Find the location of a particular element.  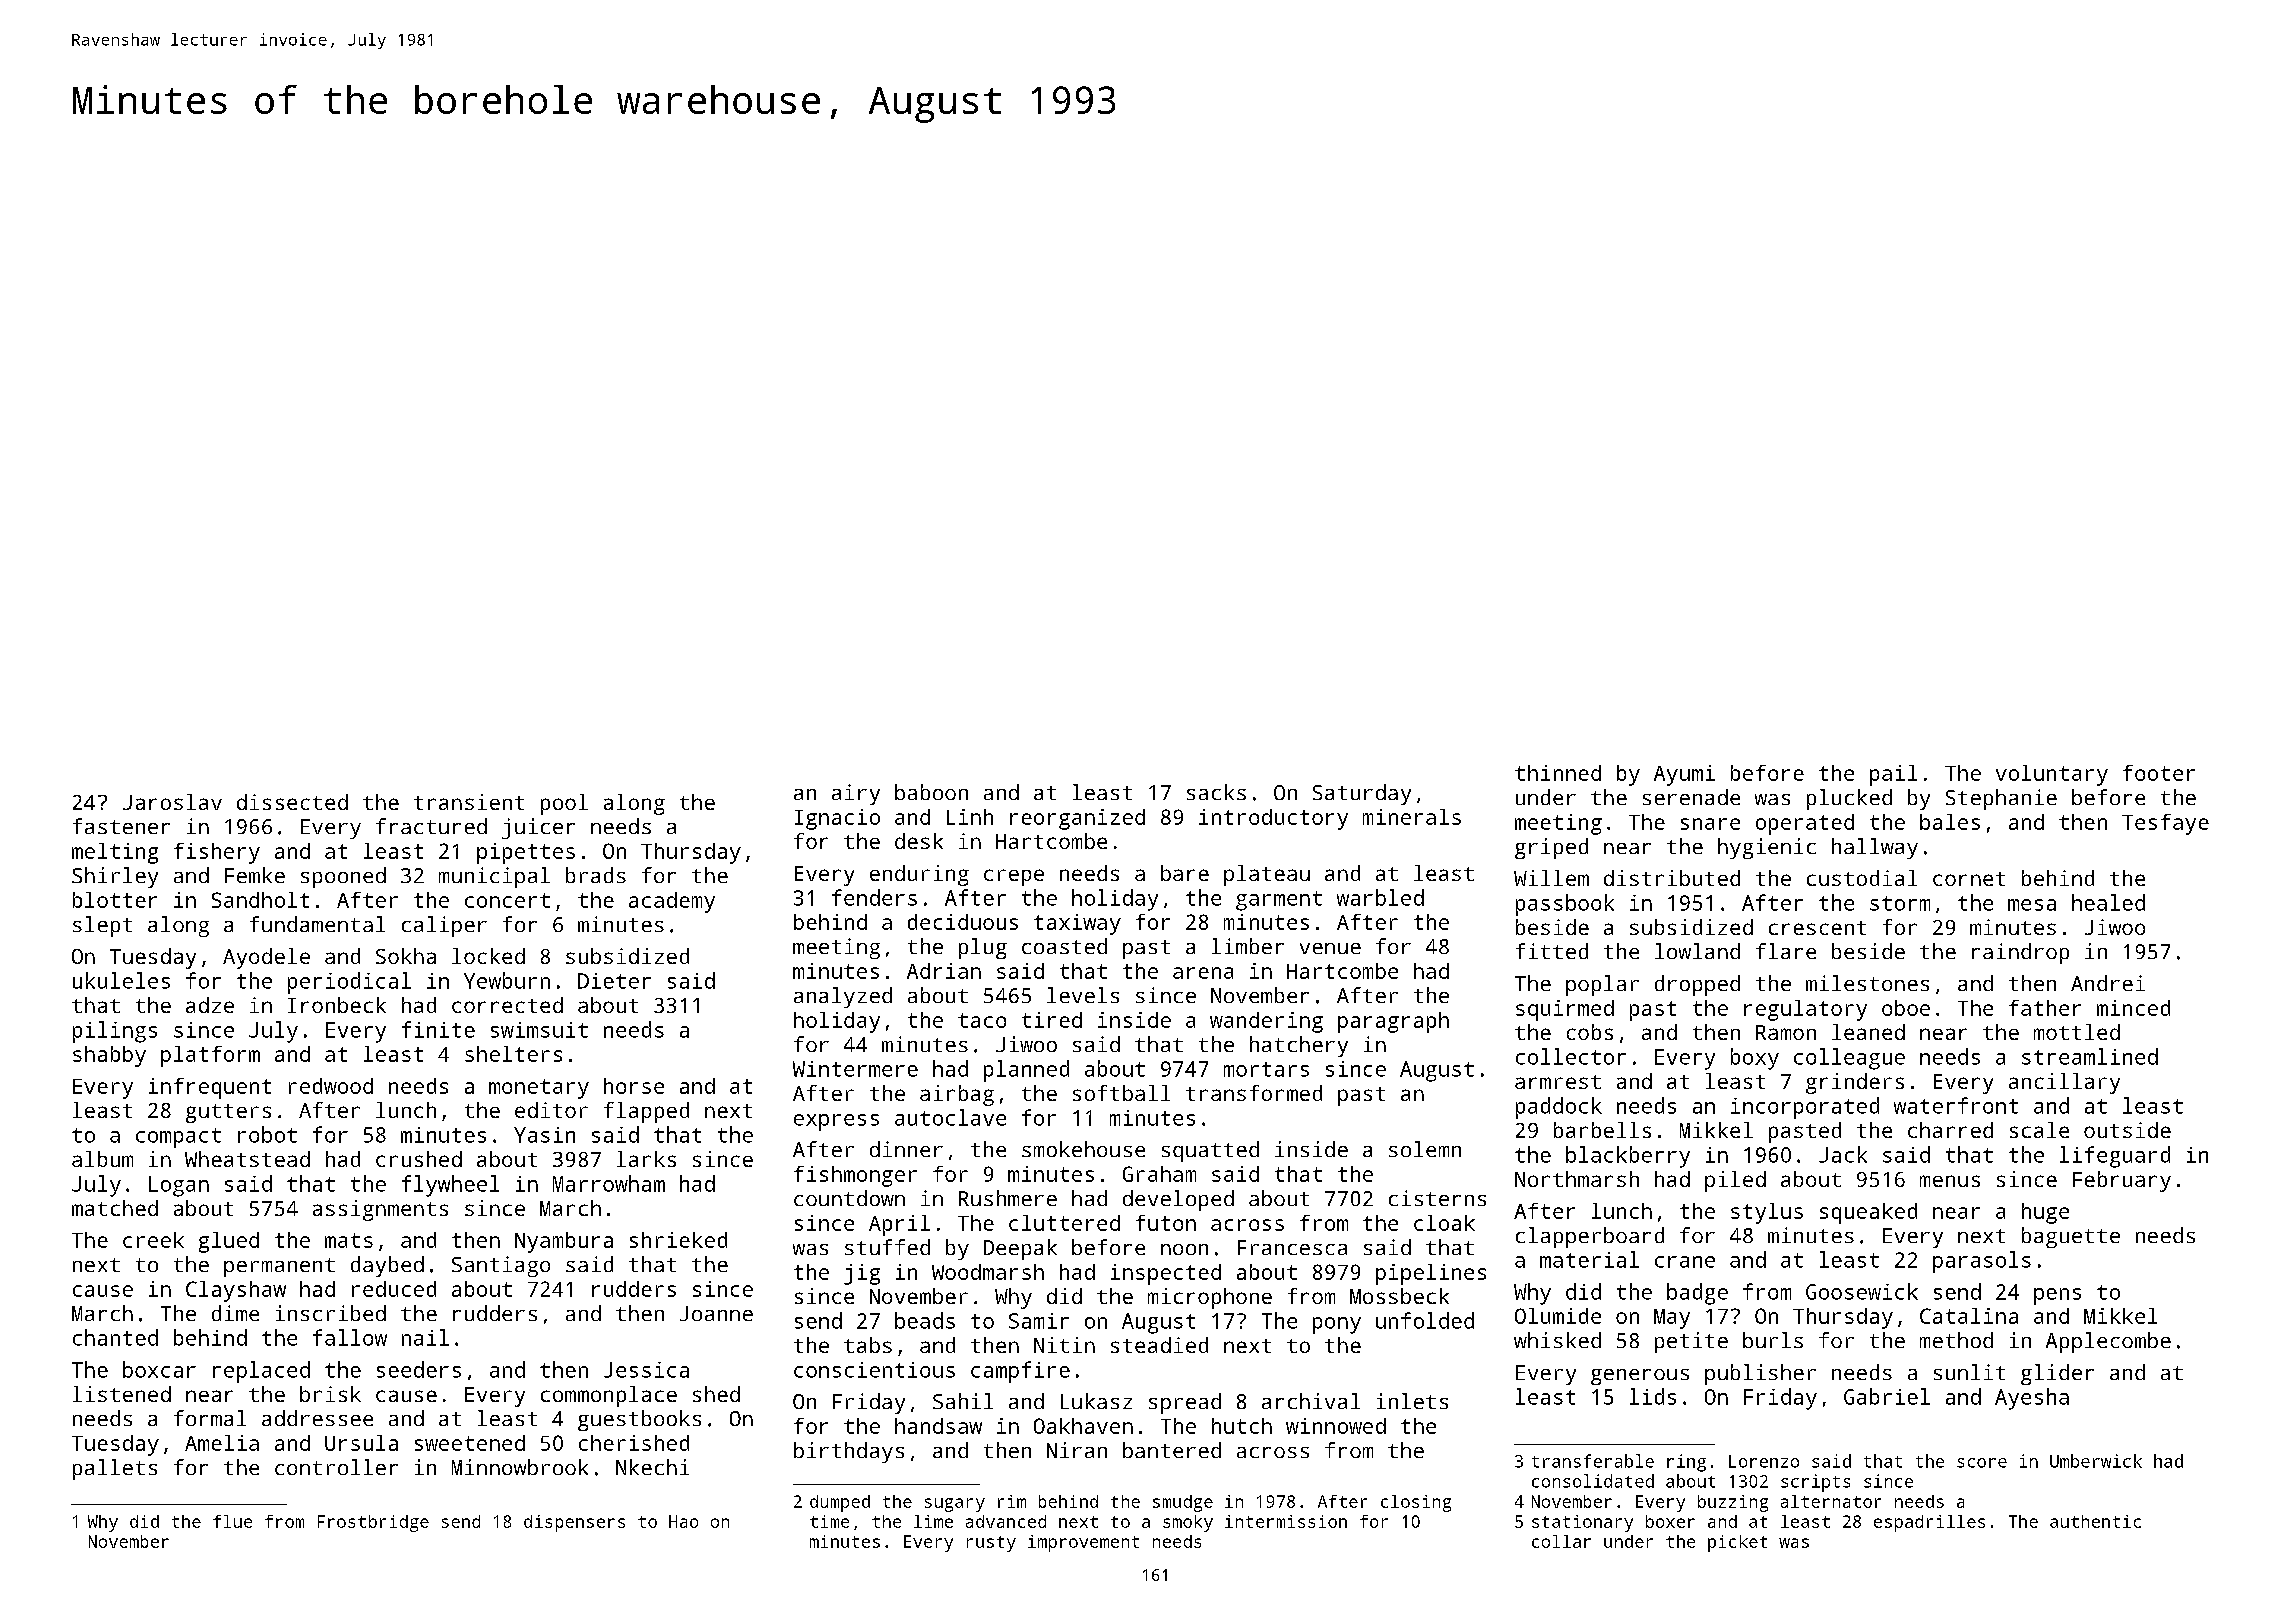

microphone is located at coordinates (1210, 1298).
